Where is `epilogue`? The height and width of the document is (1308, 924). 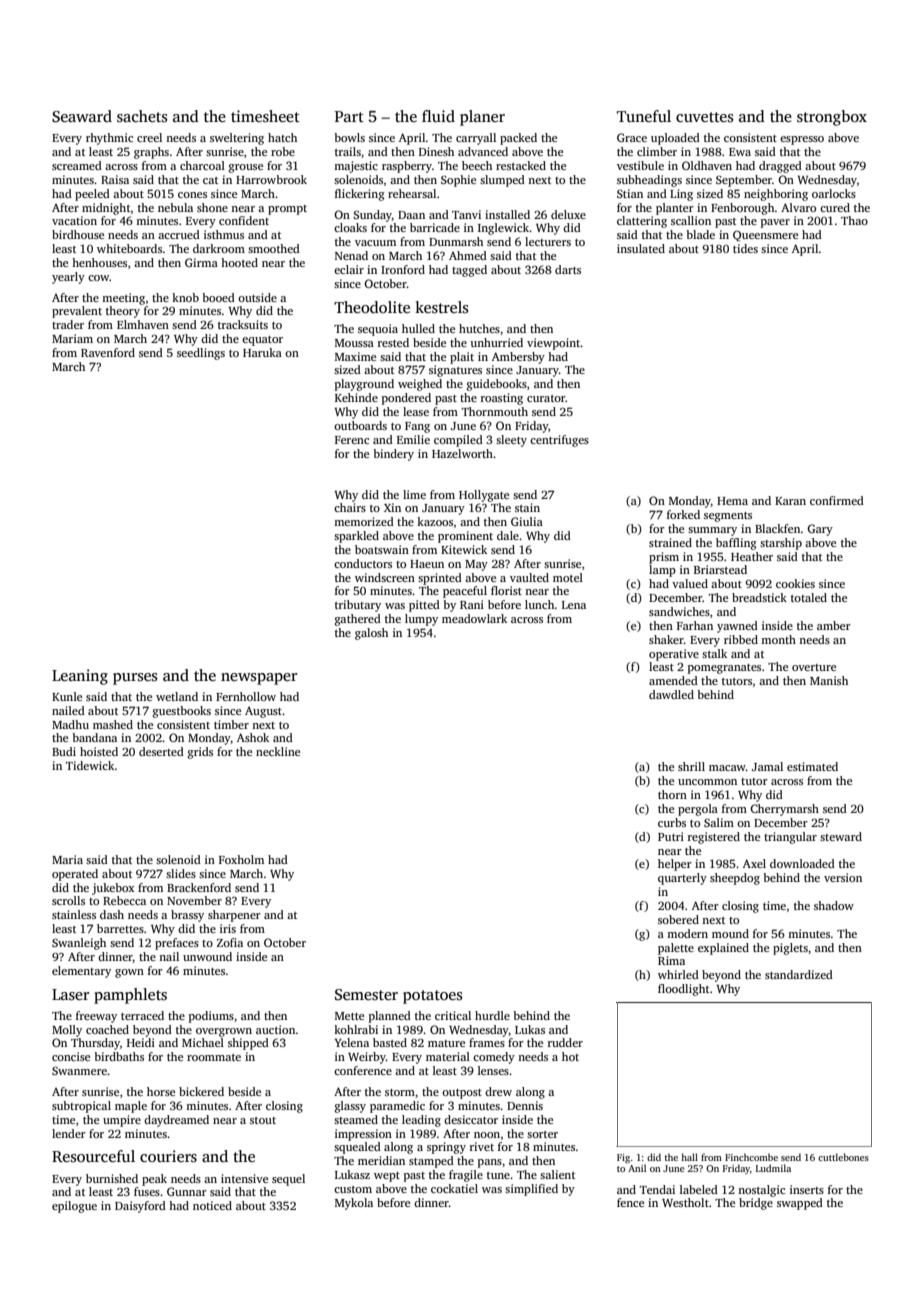 epilogue is located at coordinates (74, 1207).
